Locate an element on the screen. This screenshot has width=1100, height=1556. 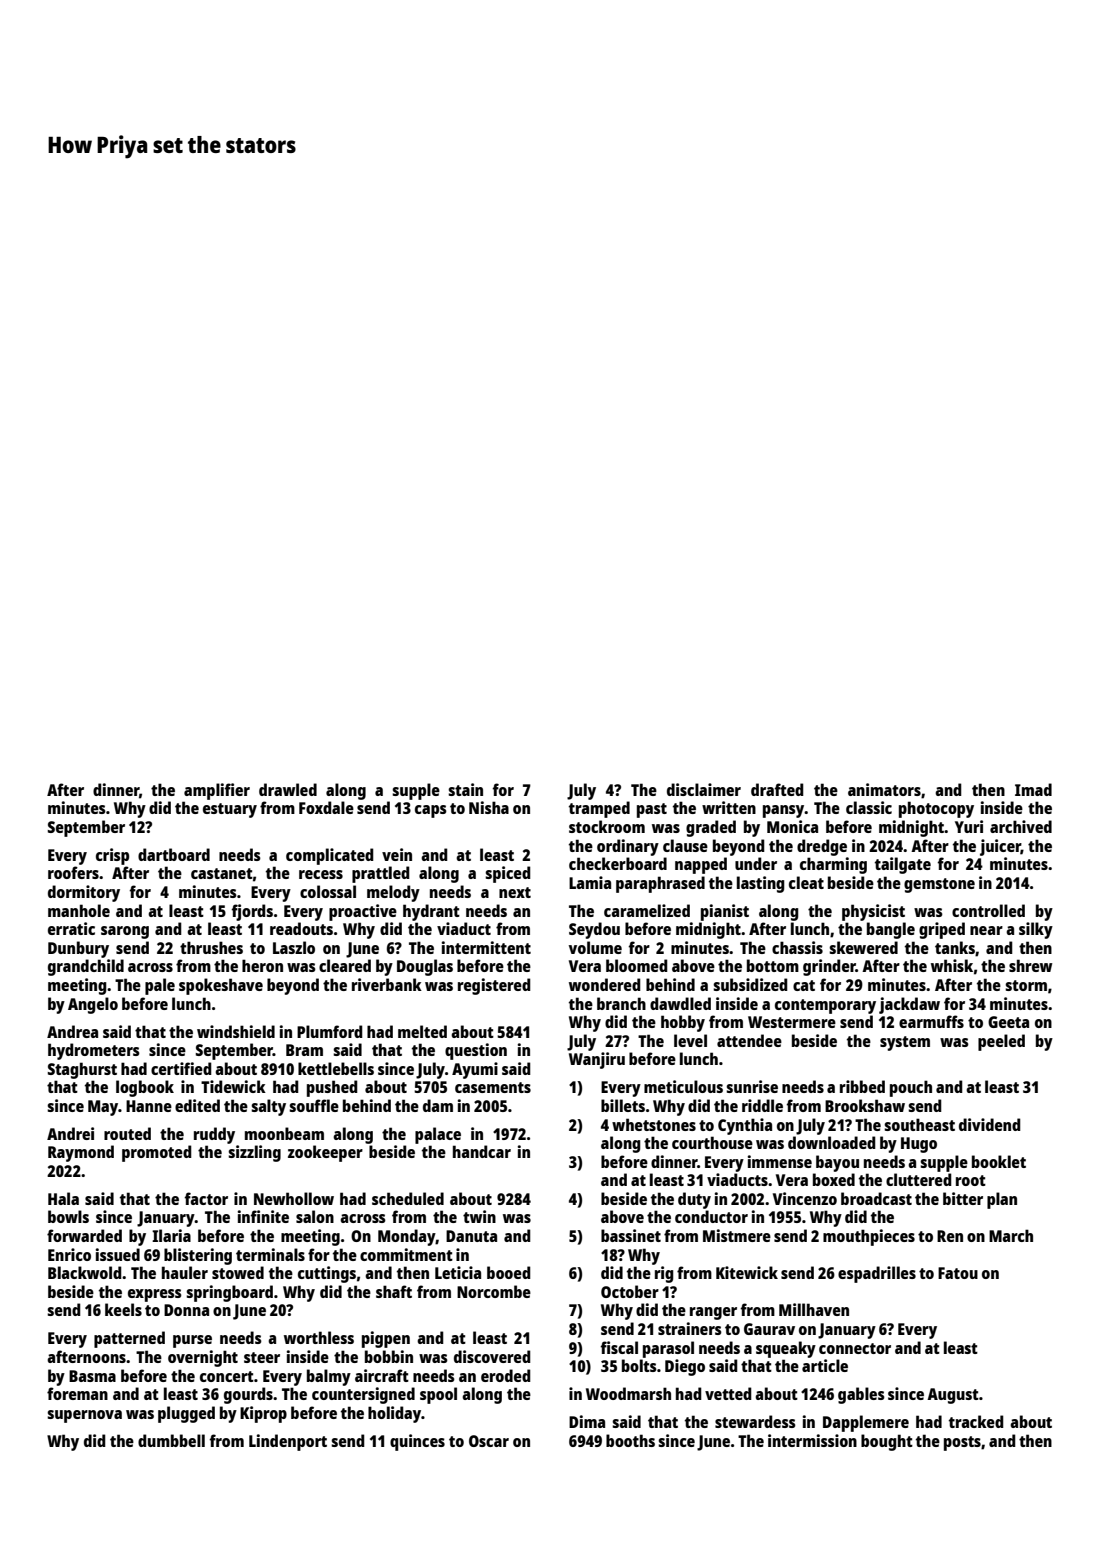
dividend is located at coordinates (990, 1124).
